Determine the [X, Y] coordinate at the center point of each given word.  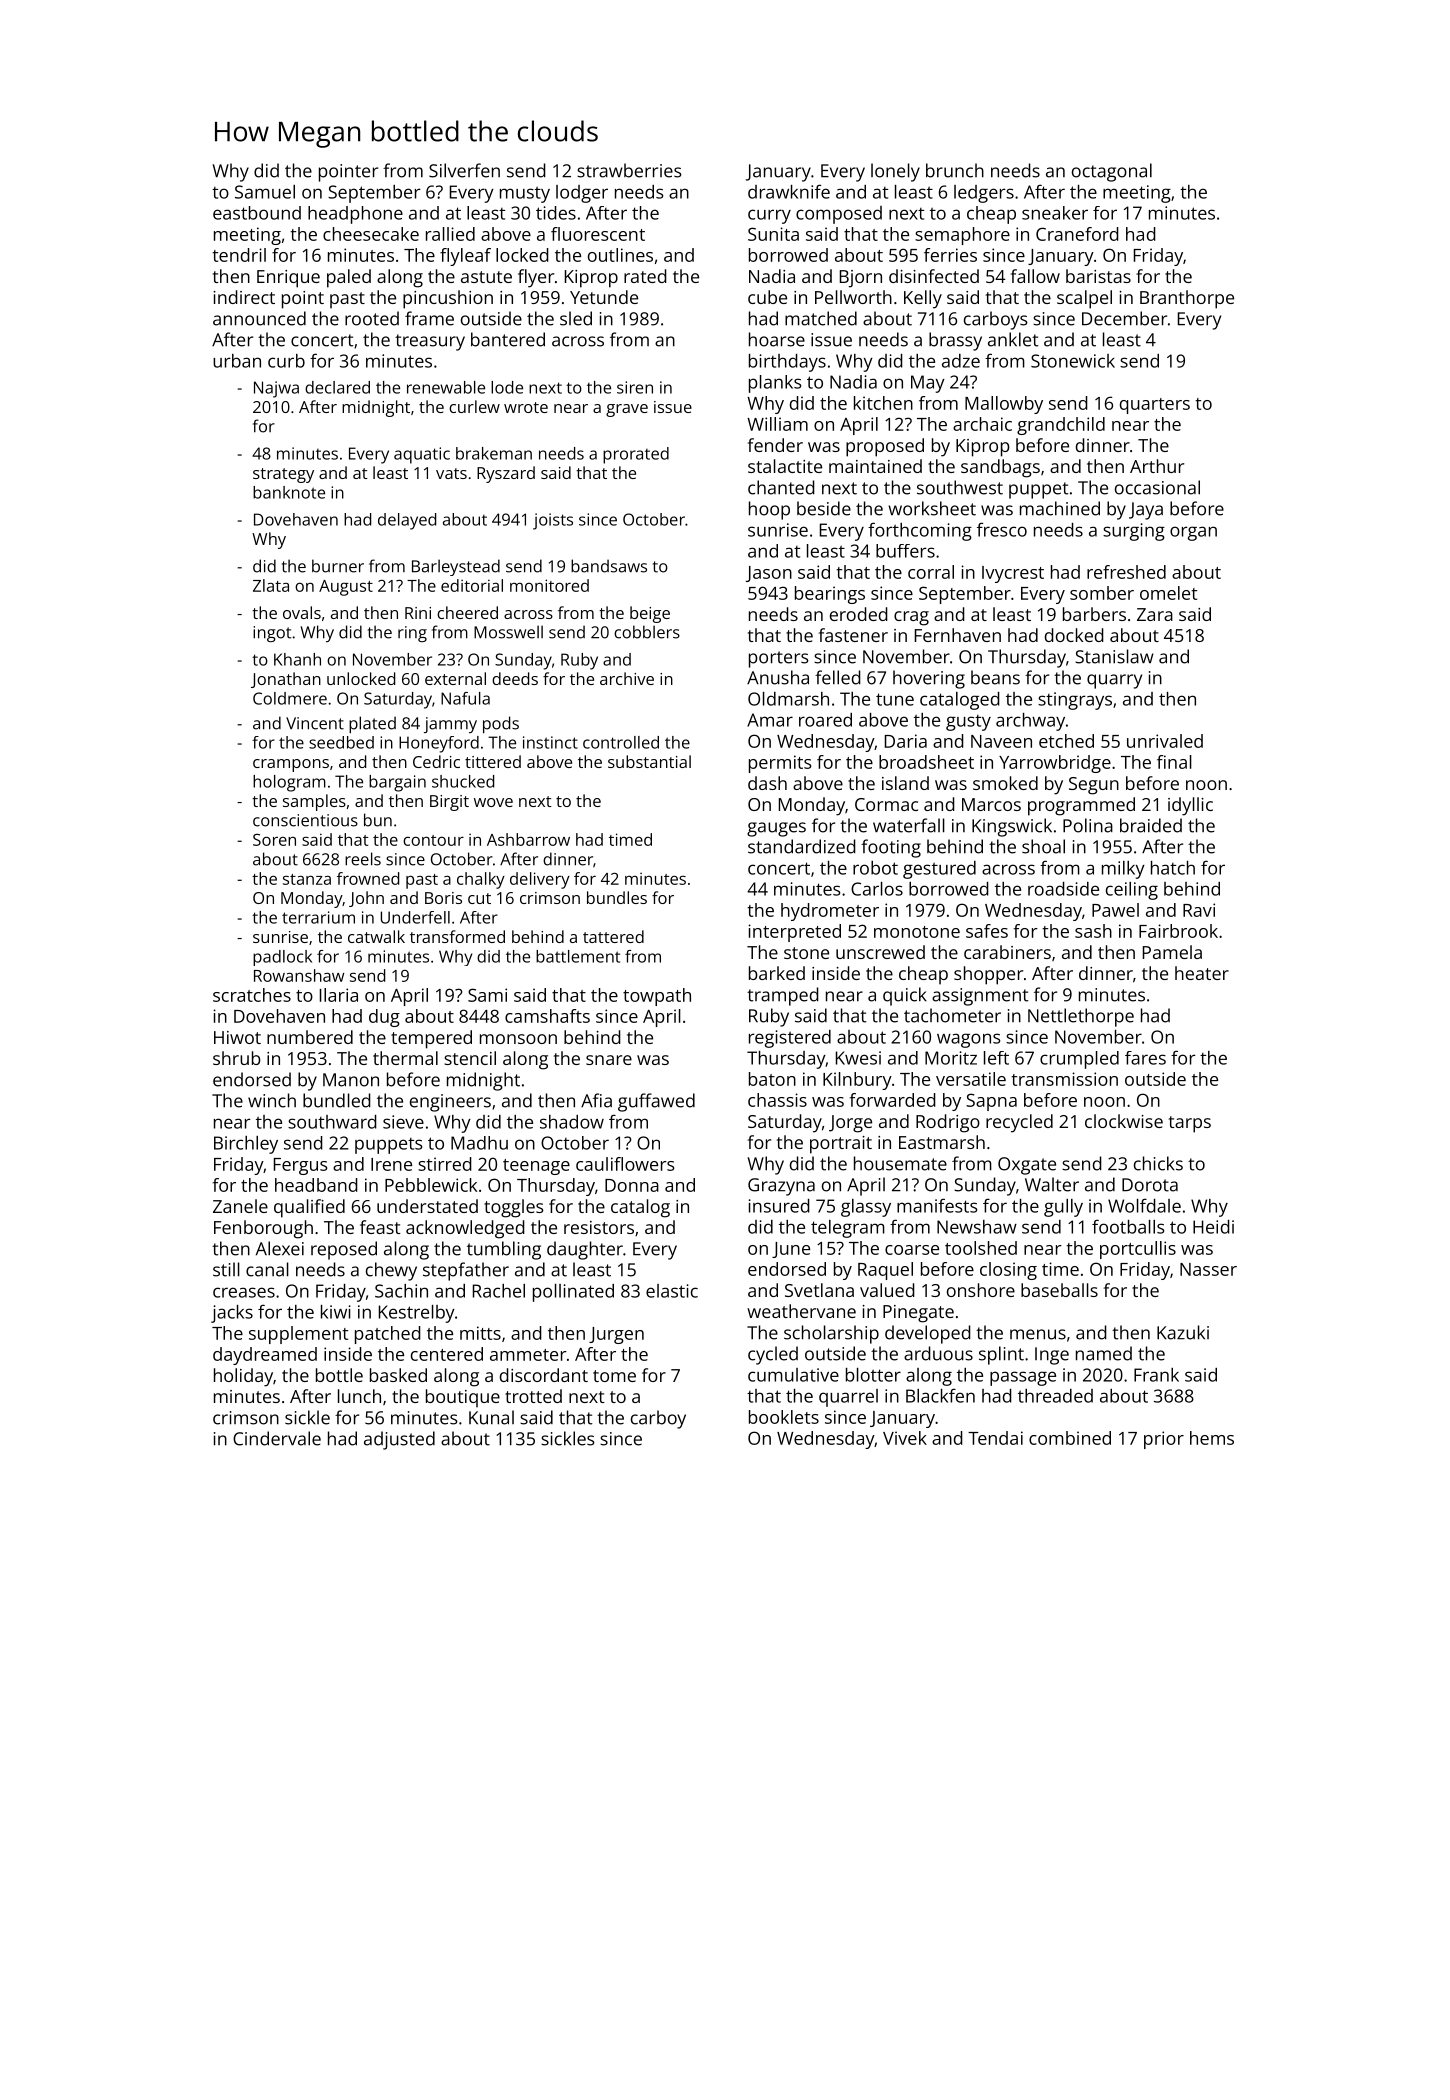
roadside [1063, 889]
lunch [359, 1396]
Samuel [265, 192]
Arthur [1157, 466]
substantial [649, 761]
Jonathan [286, 680]
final [1174, 762]
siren [635, 387]
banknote [289, 492]
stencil [470, 1058]
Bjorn [861, 279]
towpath [657, 997]
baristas [1098, 276]
